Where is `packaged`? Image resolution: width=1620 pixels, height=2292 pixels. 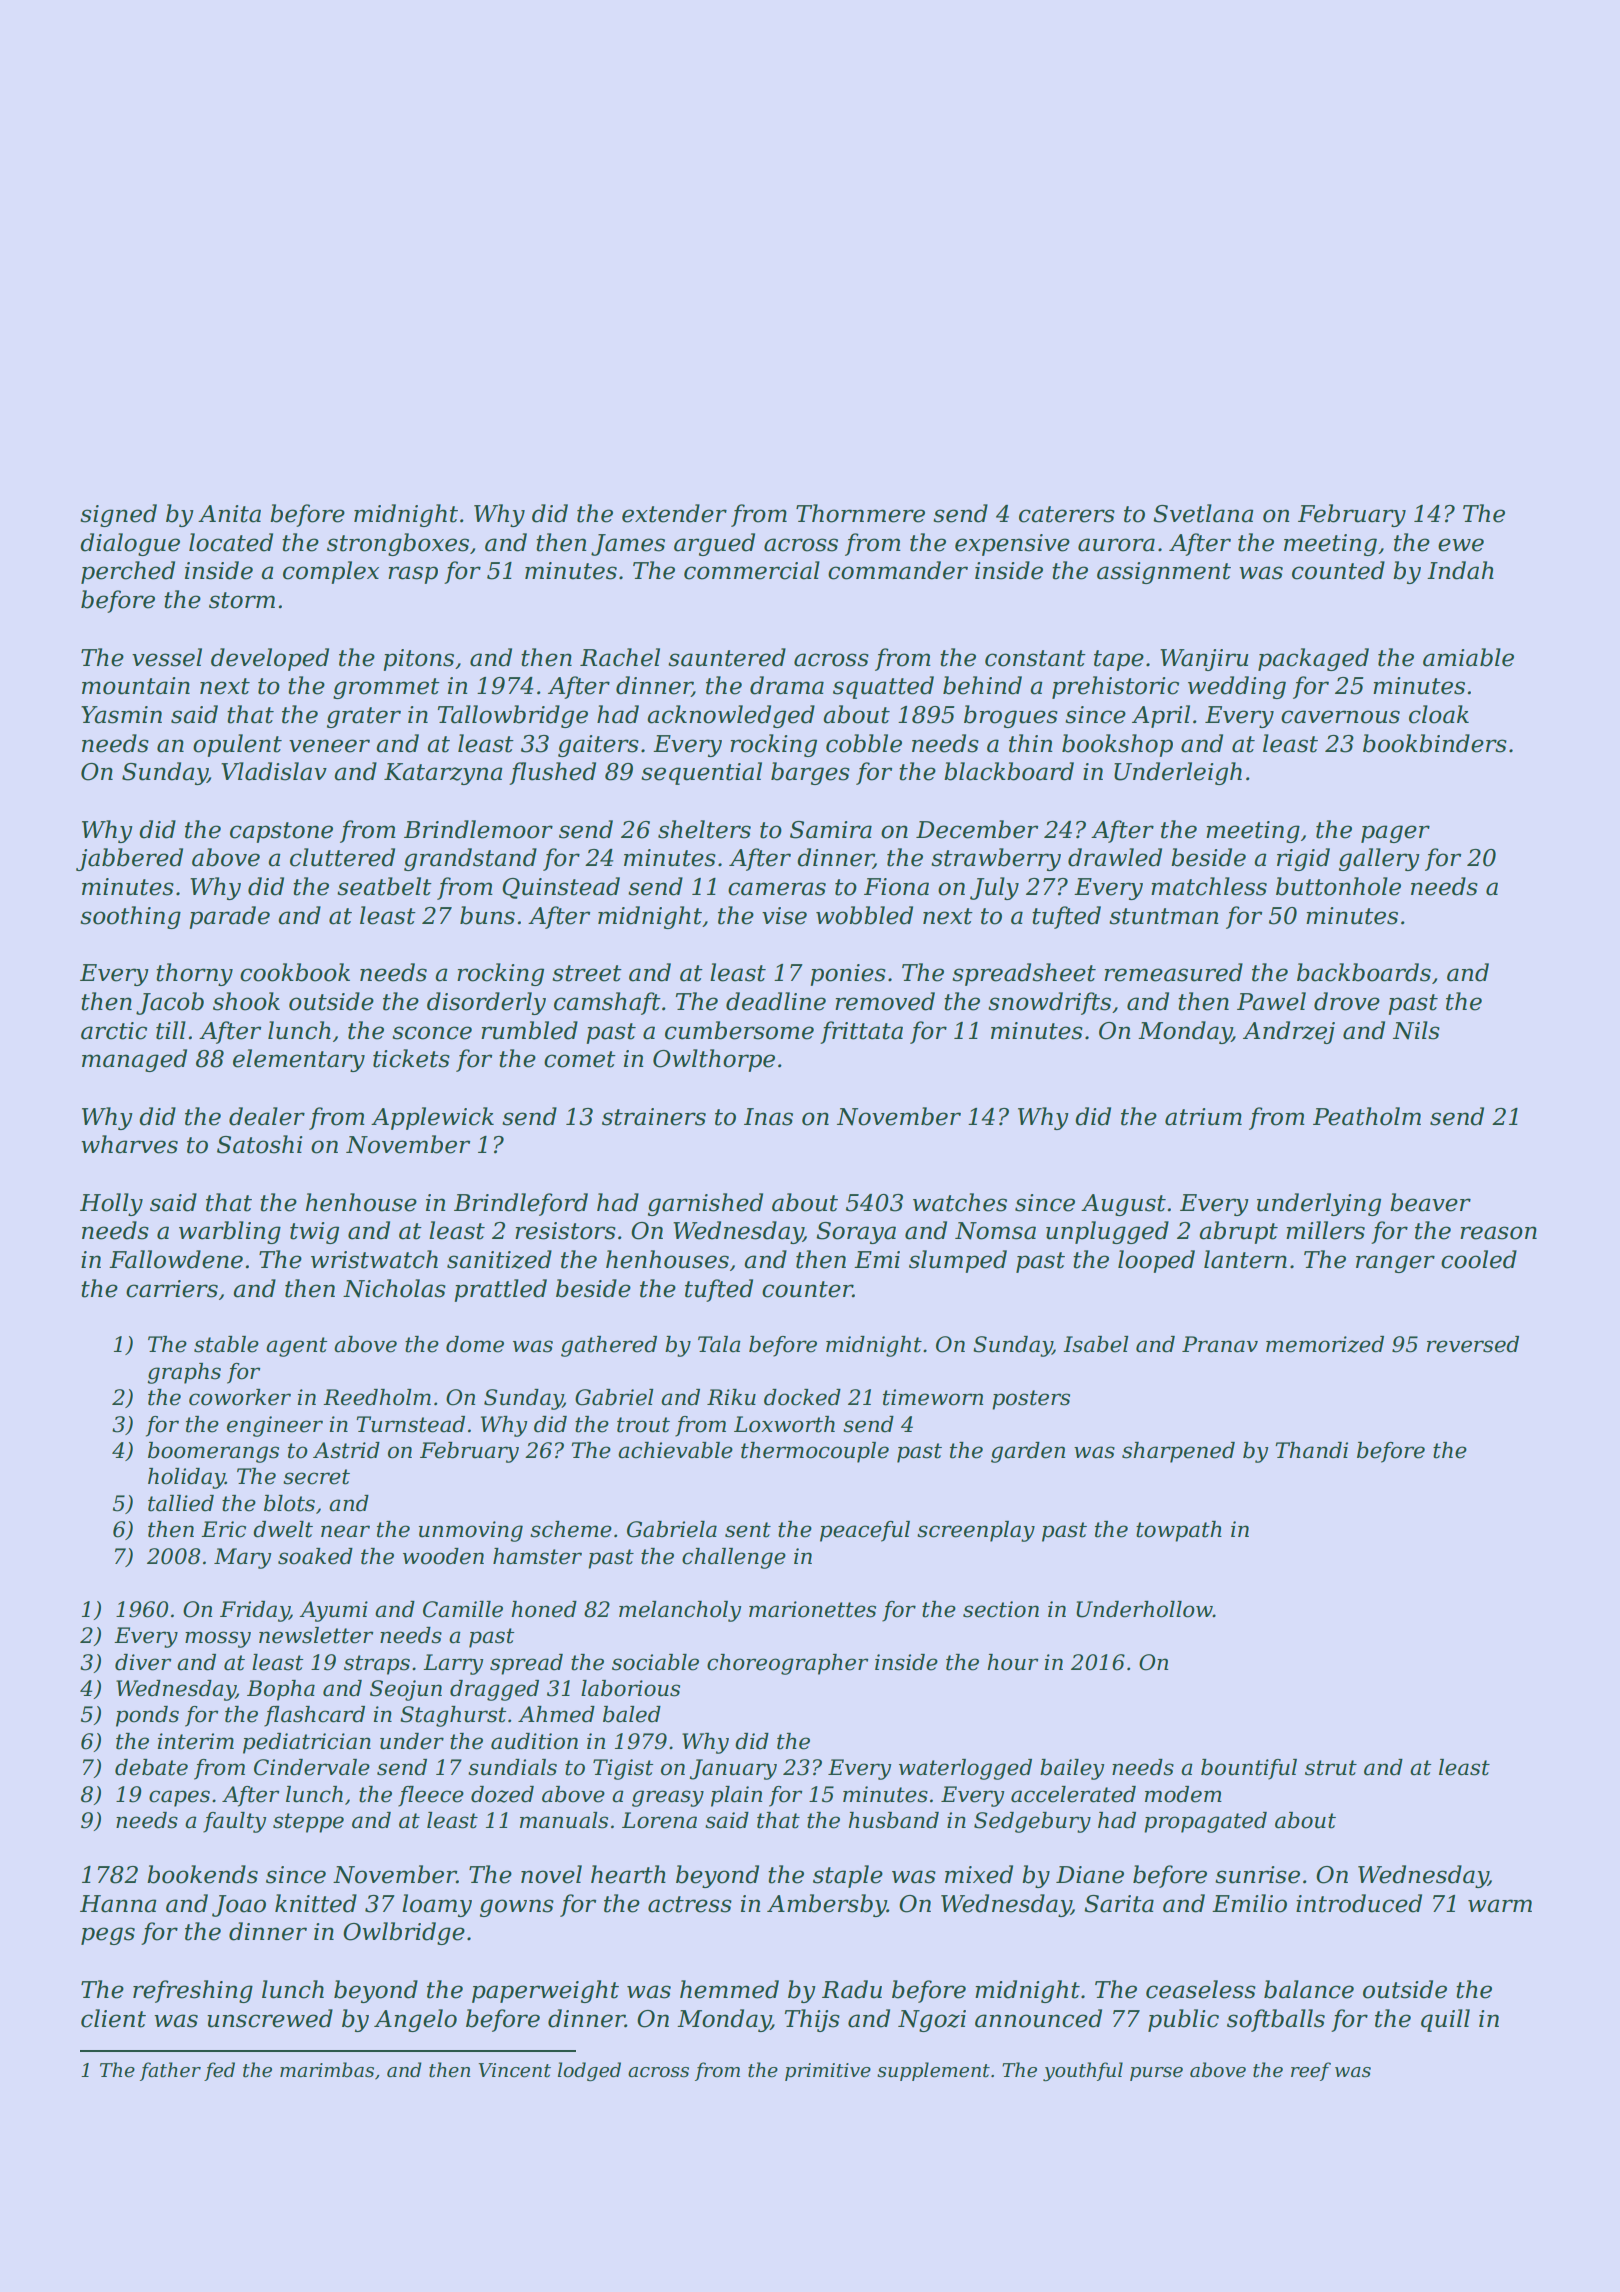
packaged is located at coordinates (1313, 659).
